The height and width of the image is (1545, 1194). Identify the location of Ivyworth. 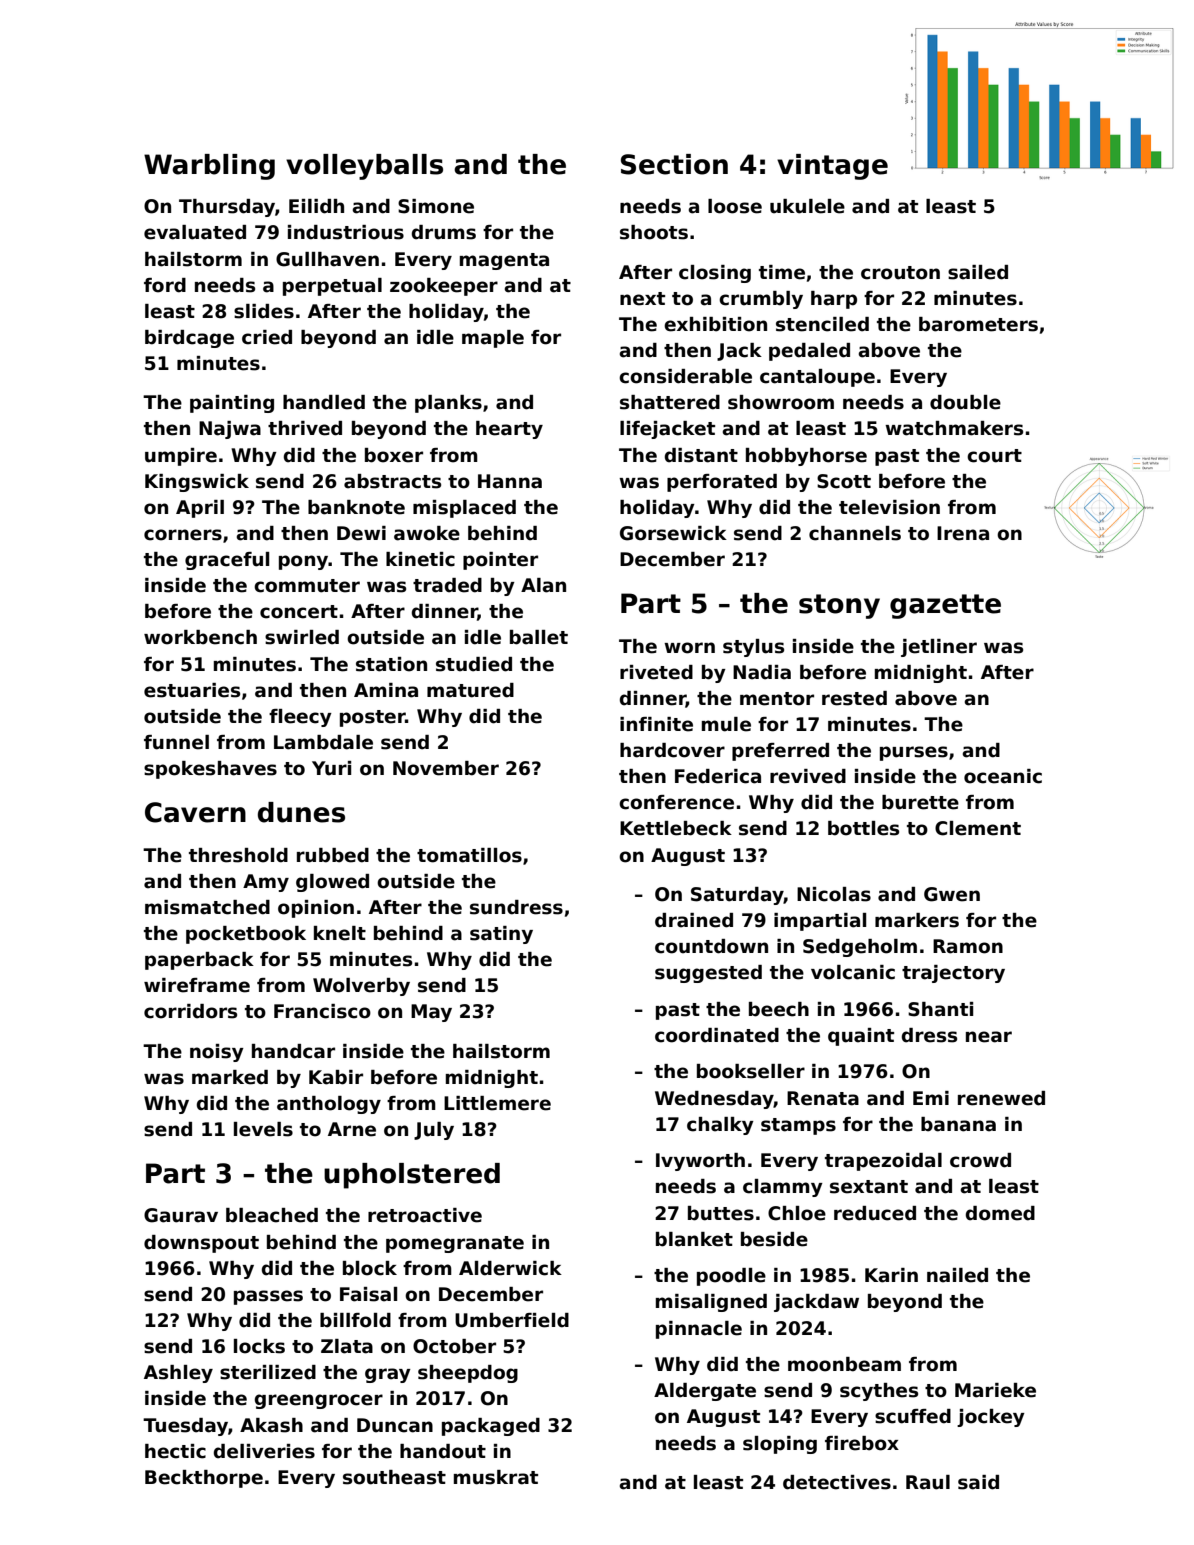
(700, 1162).
